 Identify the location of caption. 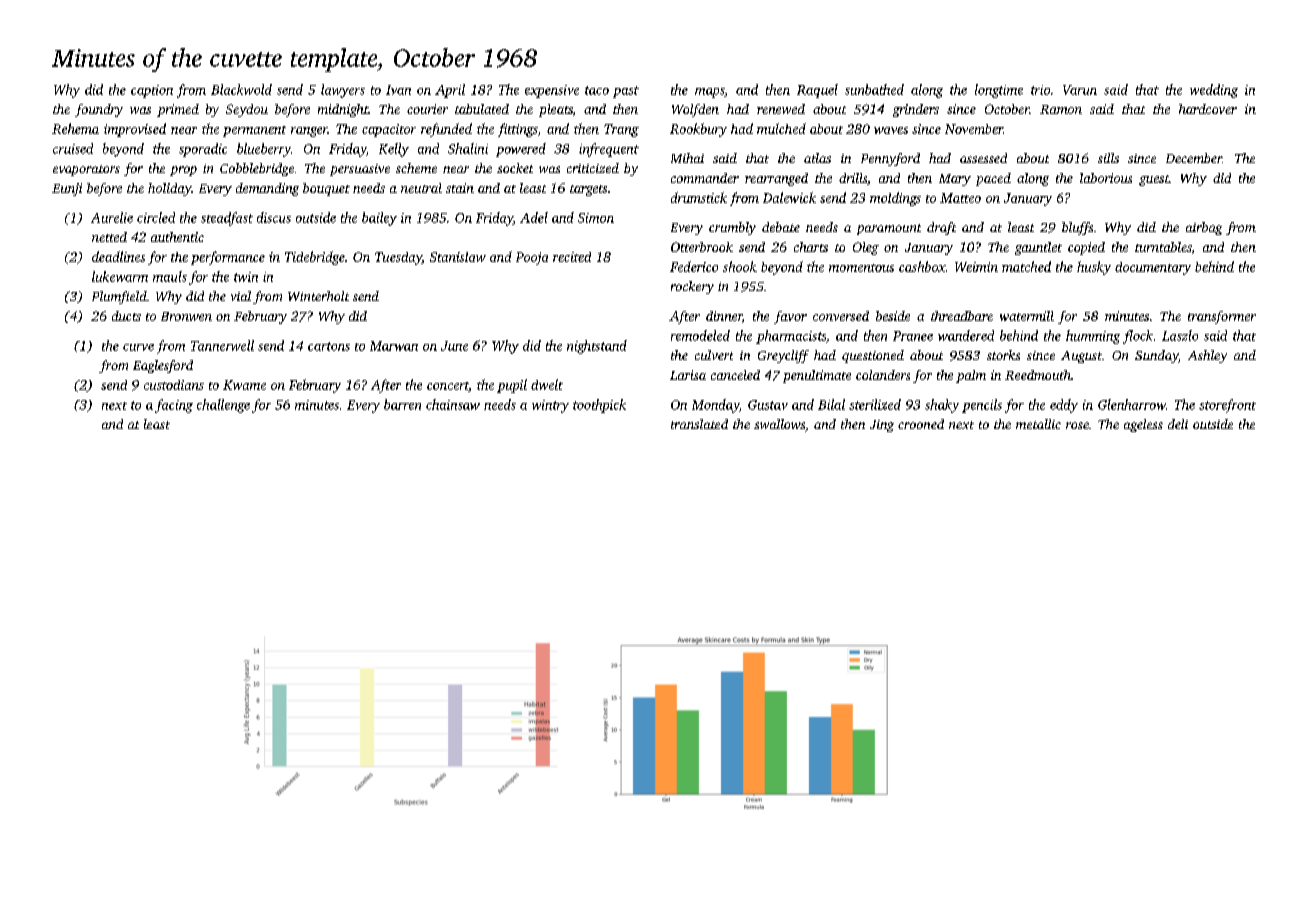
(152, 91).
